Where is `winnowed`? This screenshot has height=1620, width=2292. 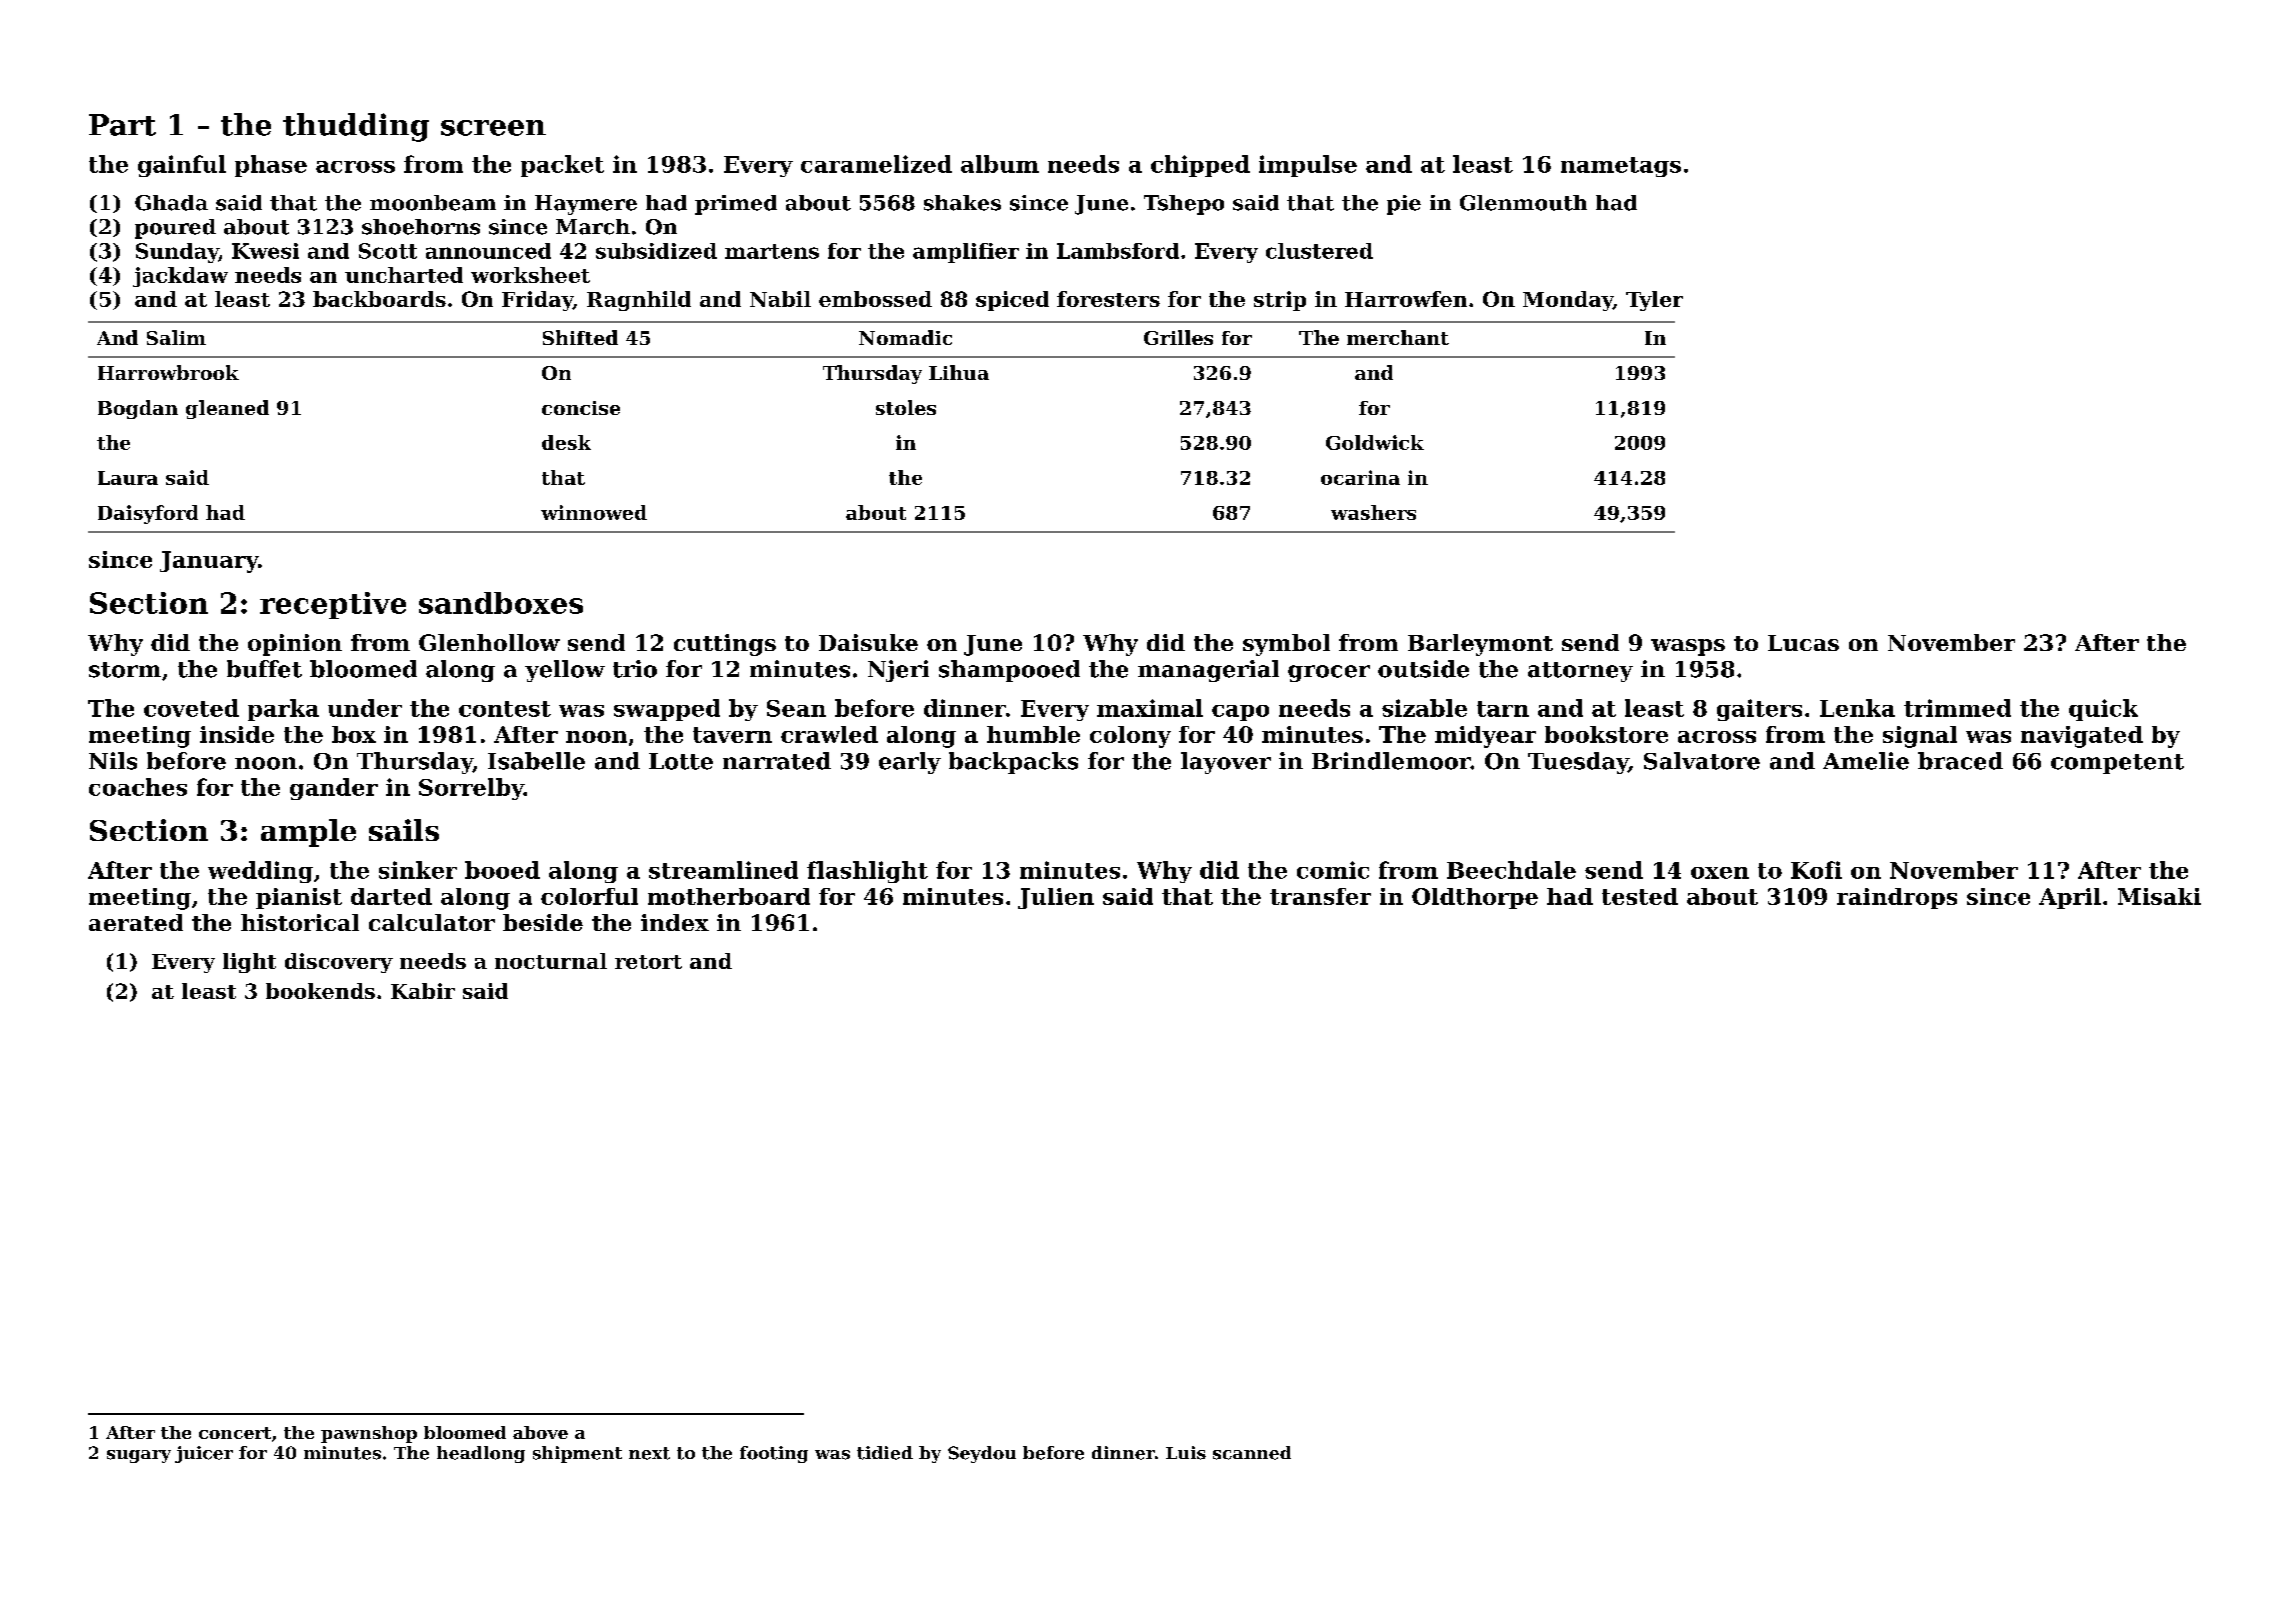 winnowed is located at coordinates (594, 512).
